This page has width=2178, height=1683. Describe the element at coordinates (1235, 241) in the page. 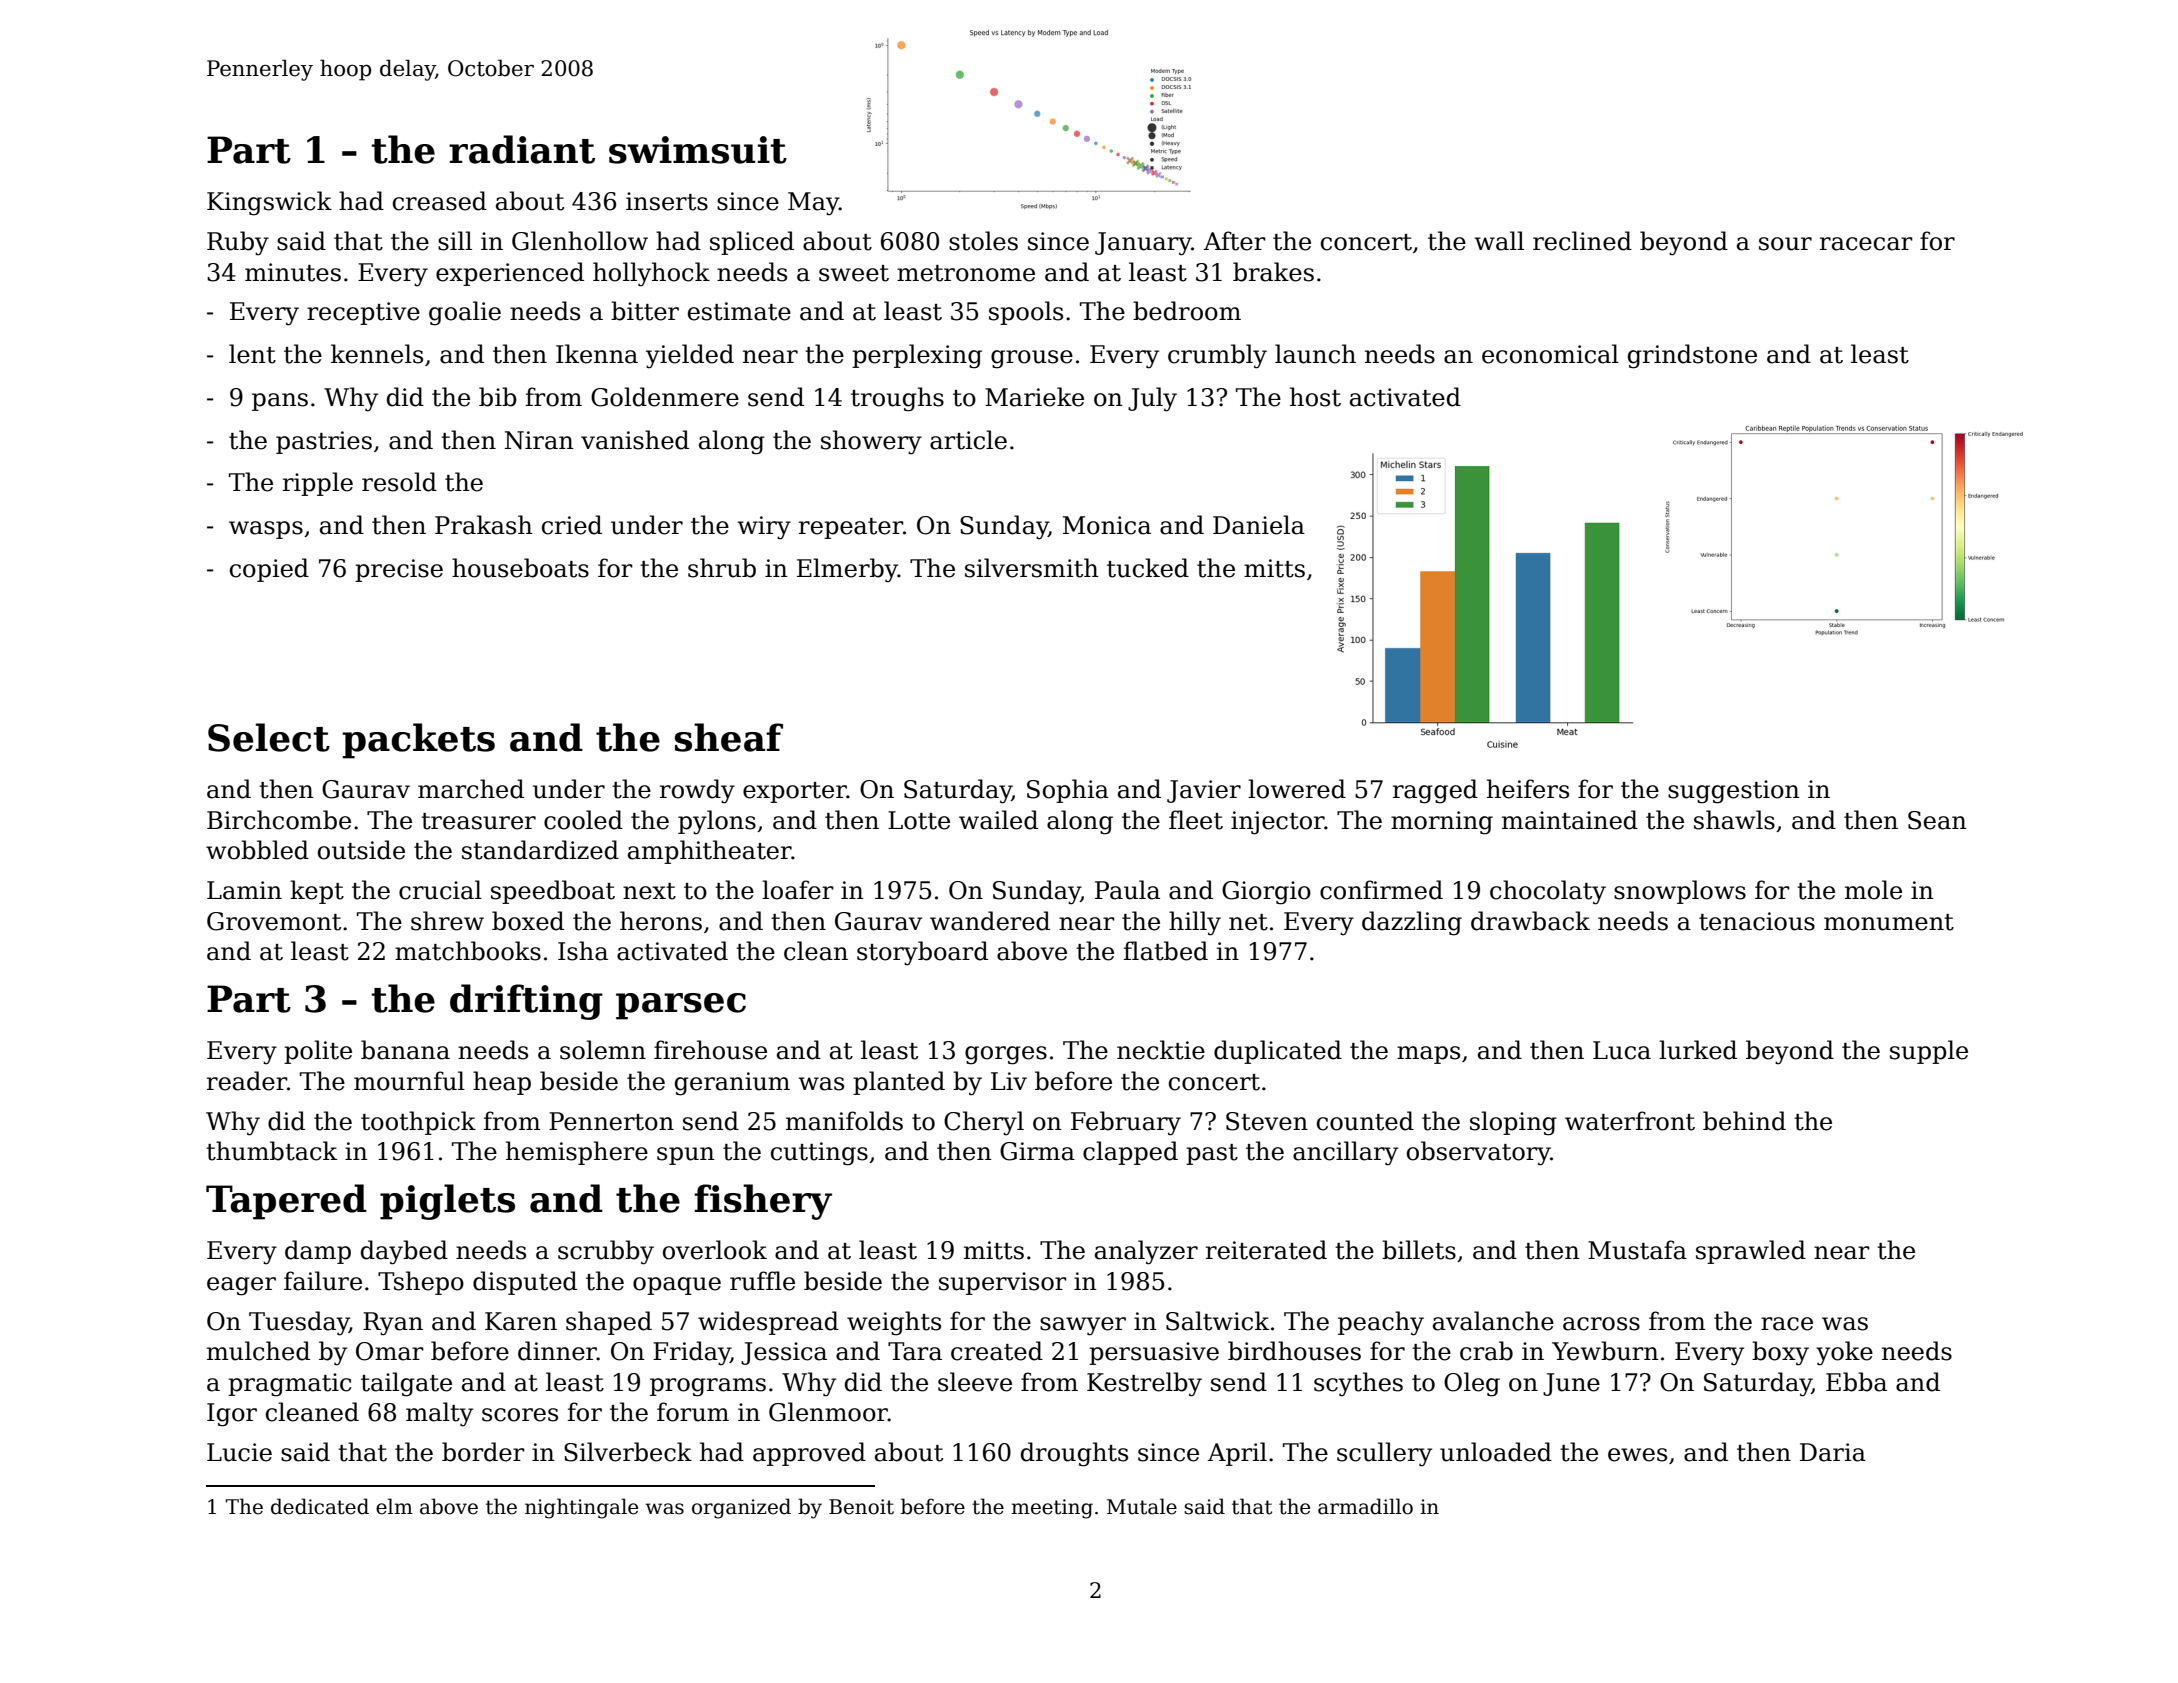

I see `After` at that location.
